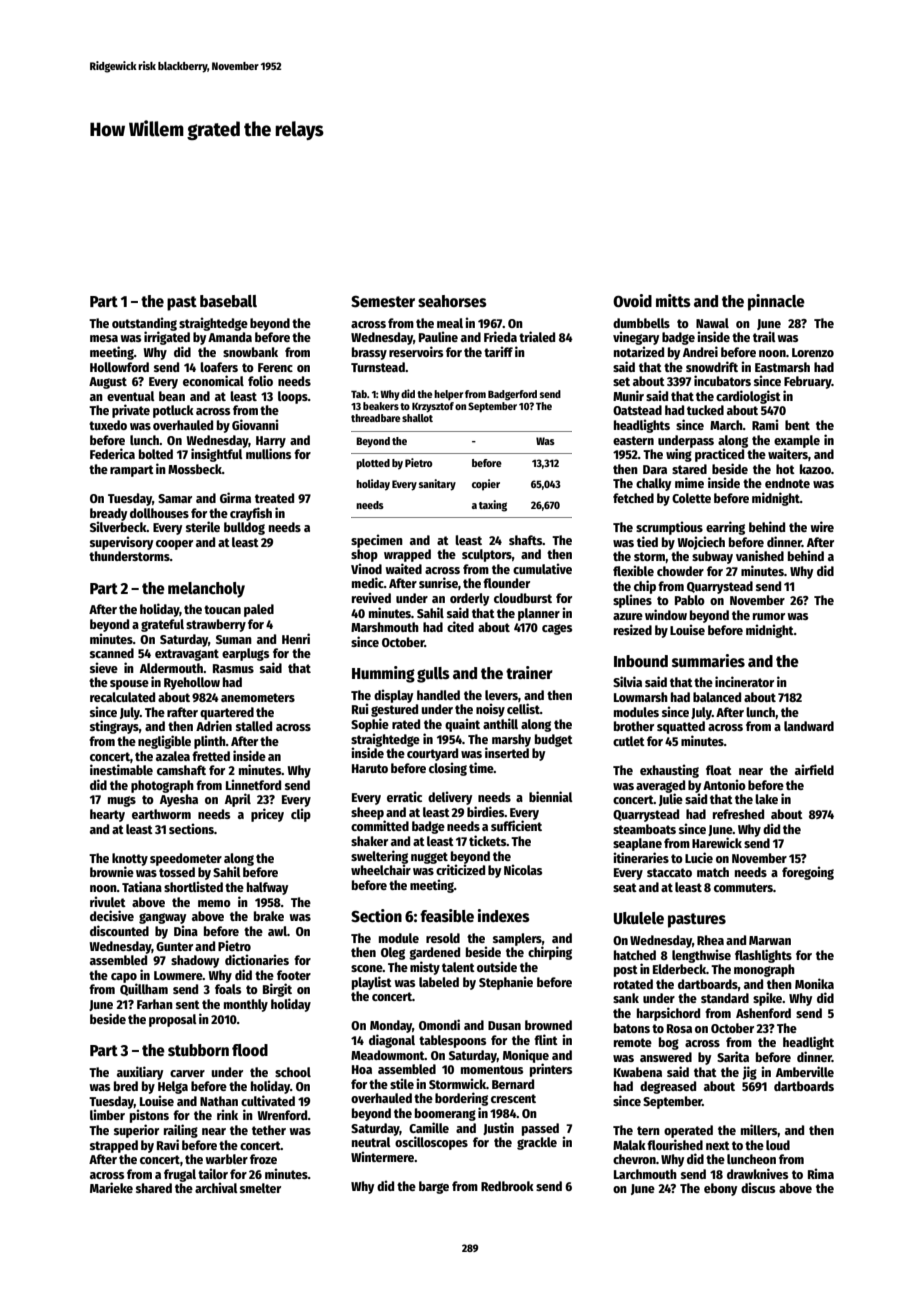 Image resolution: width=924 pixels, height=1308 pixels. Describe the element at coordinates (507, 1186) in the screenshot. I see `Redbrook` at that location.
